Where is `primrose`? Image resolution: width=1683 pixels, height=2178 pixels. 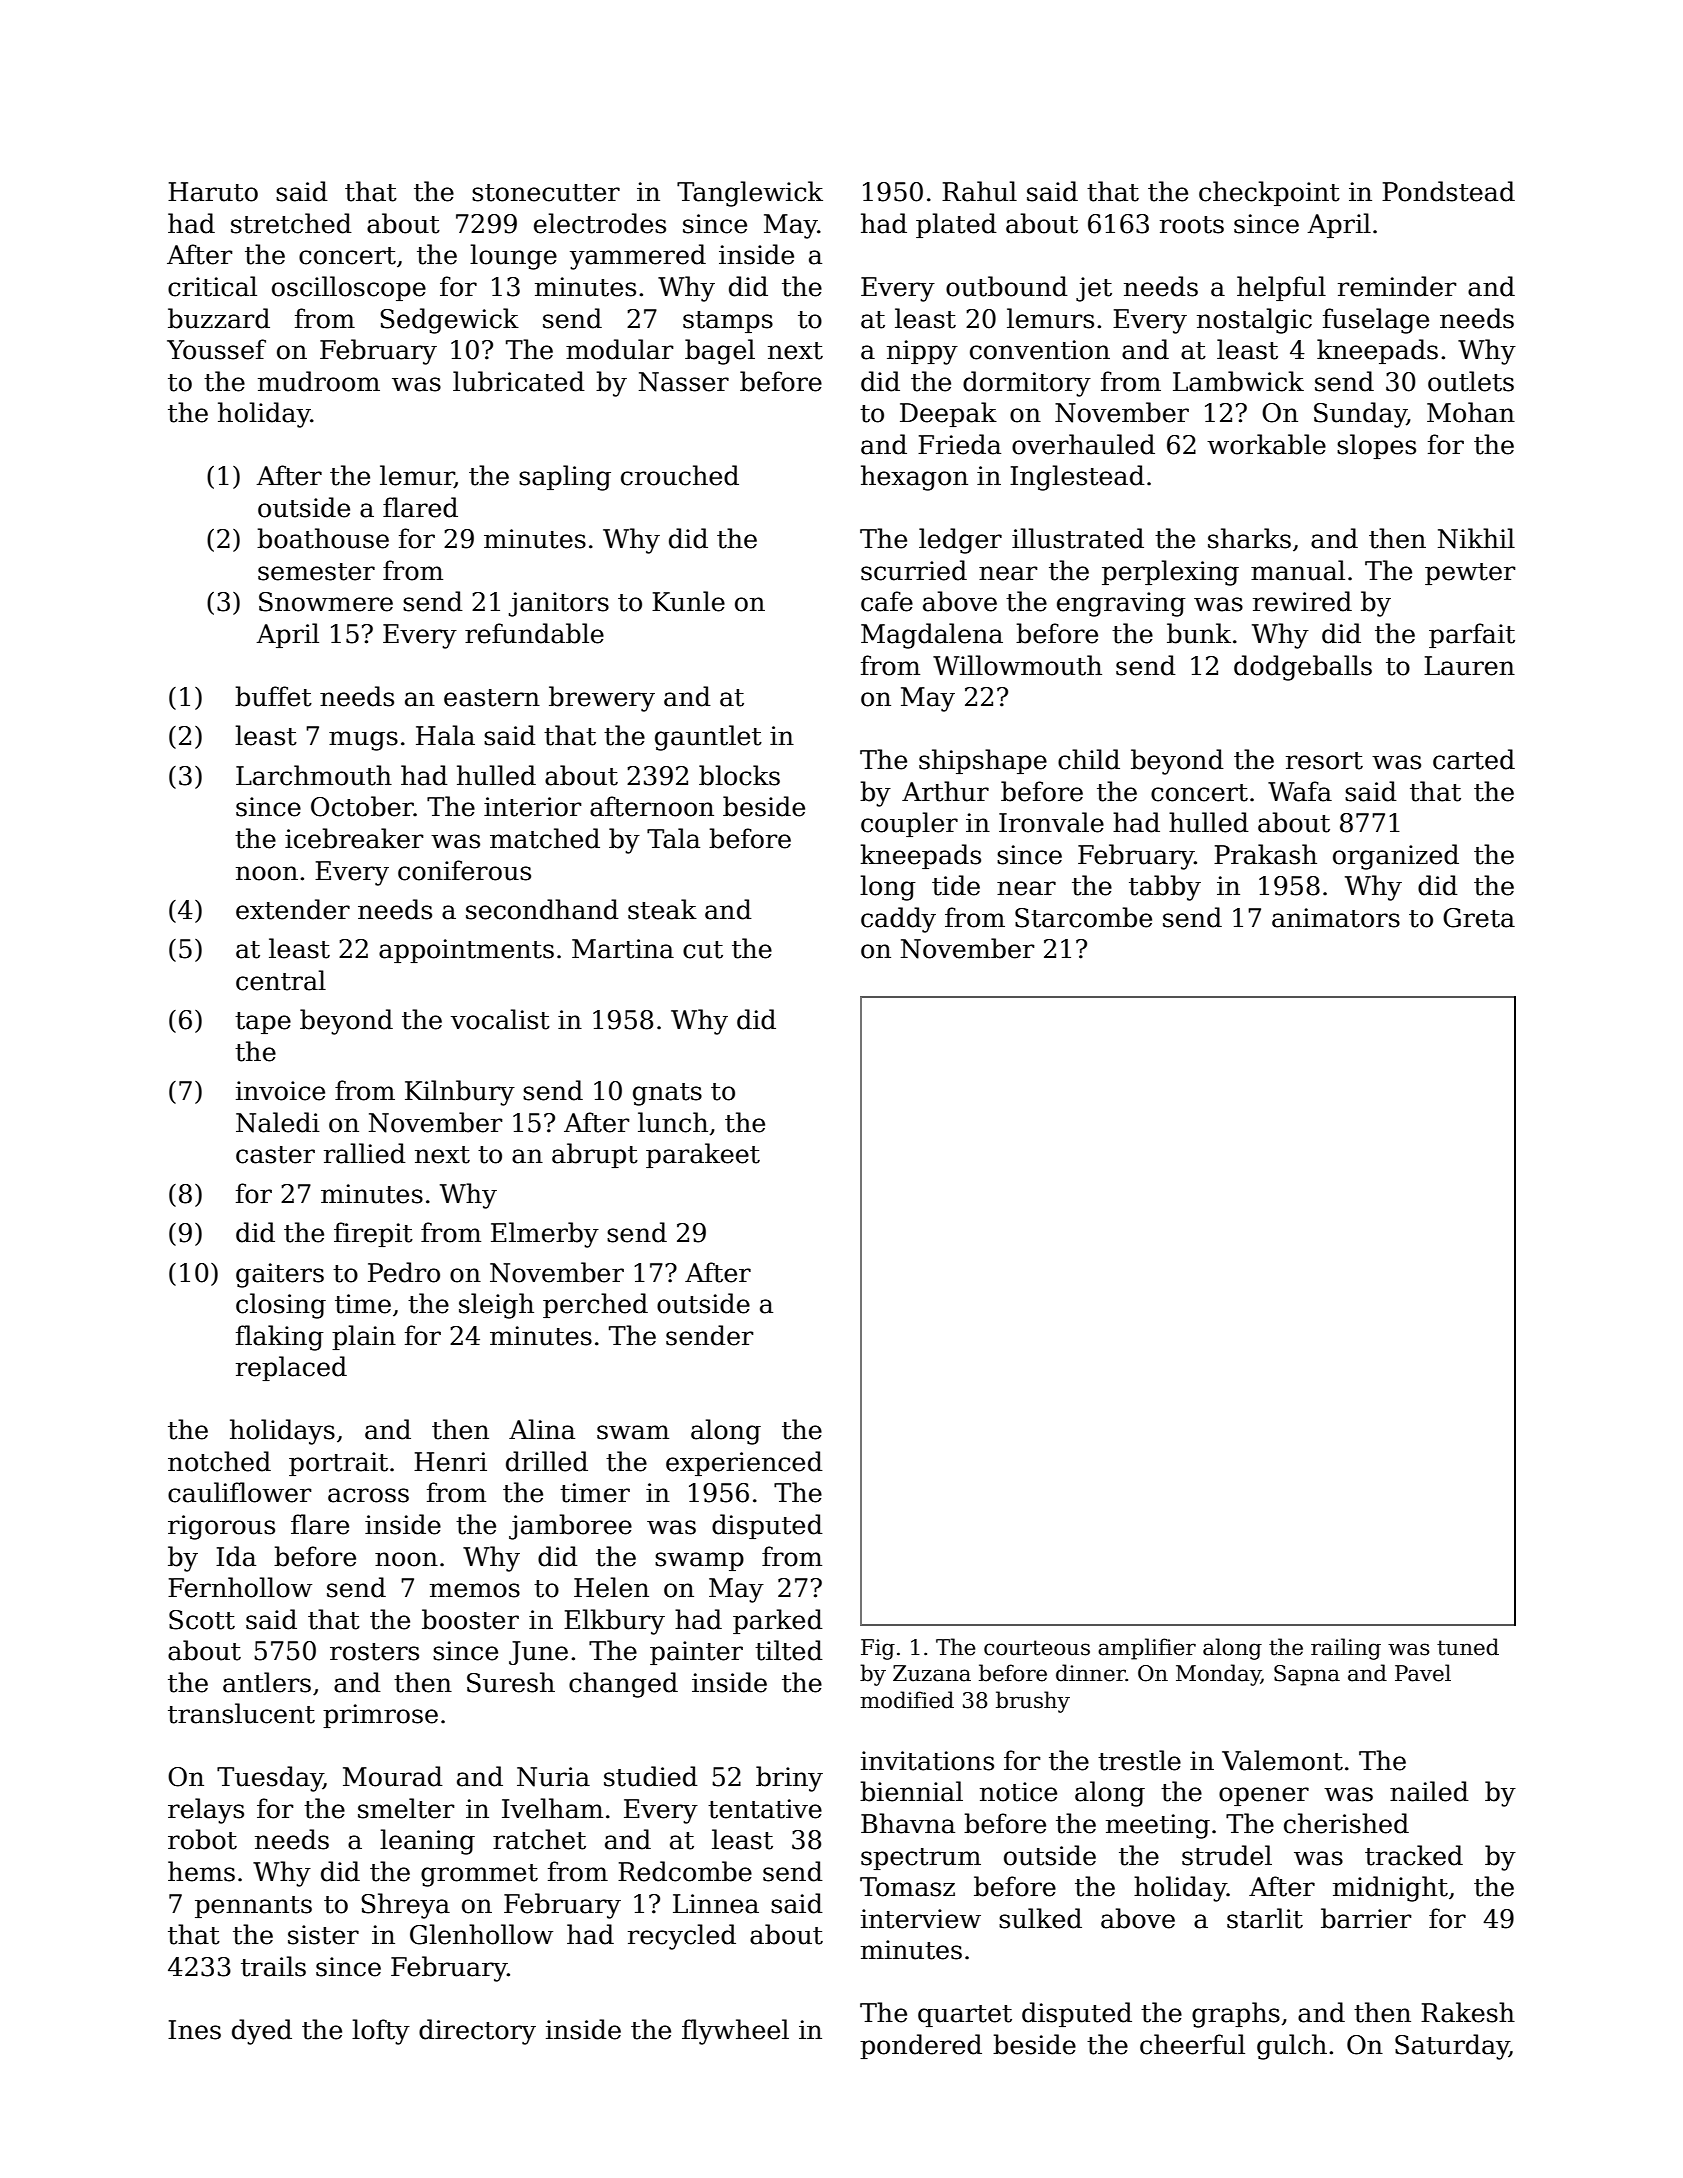
primrose is located at coordinates (380, 1716).
